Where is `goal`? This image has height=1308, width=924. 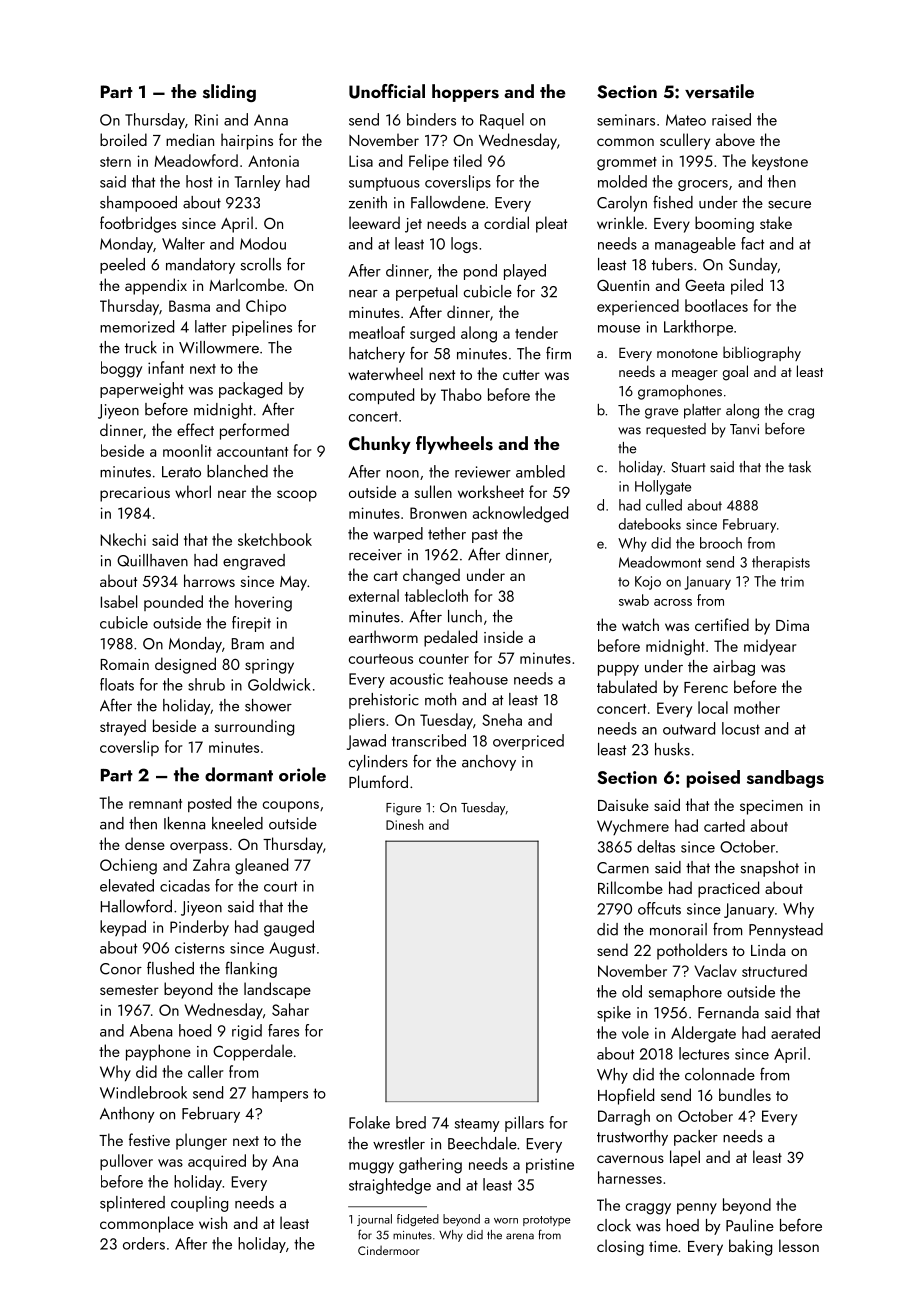 goal is located at coordinates (735, 373).
